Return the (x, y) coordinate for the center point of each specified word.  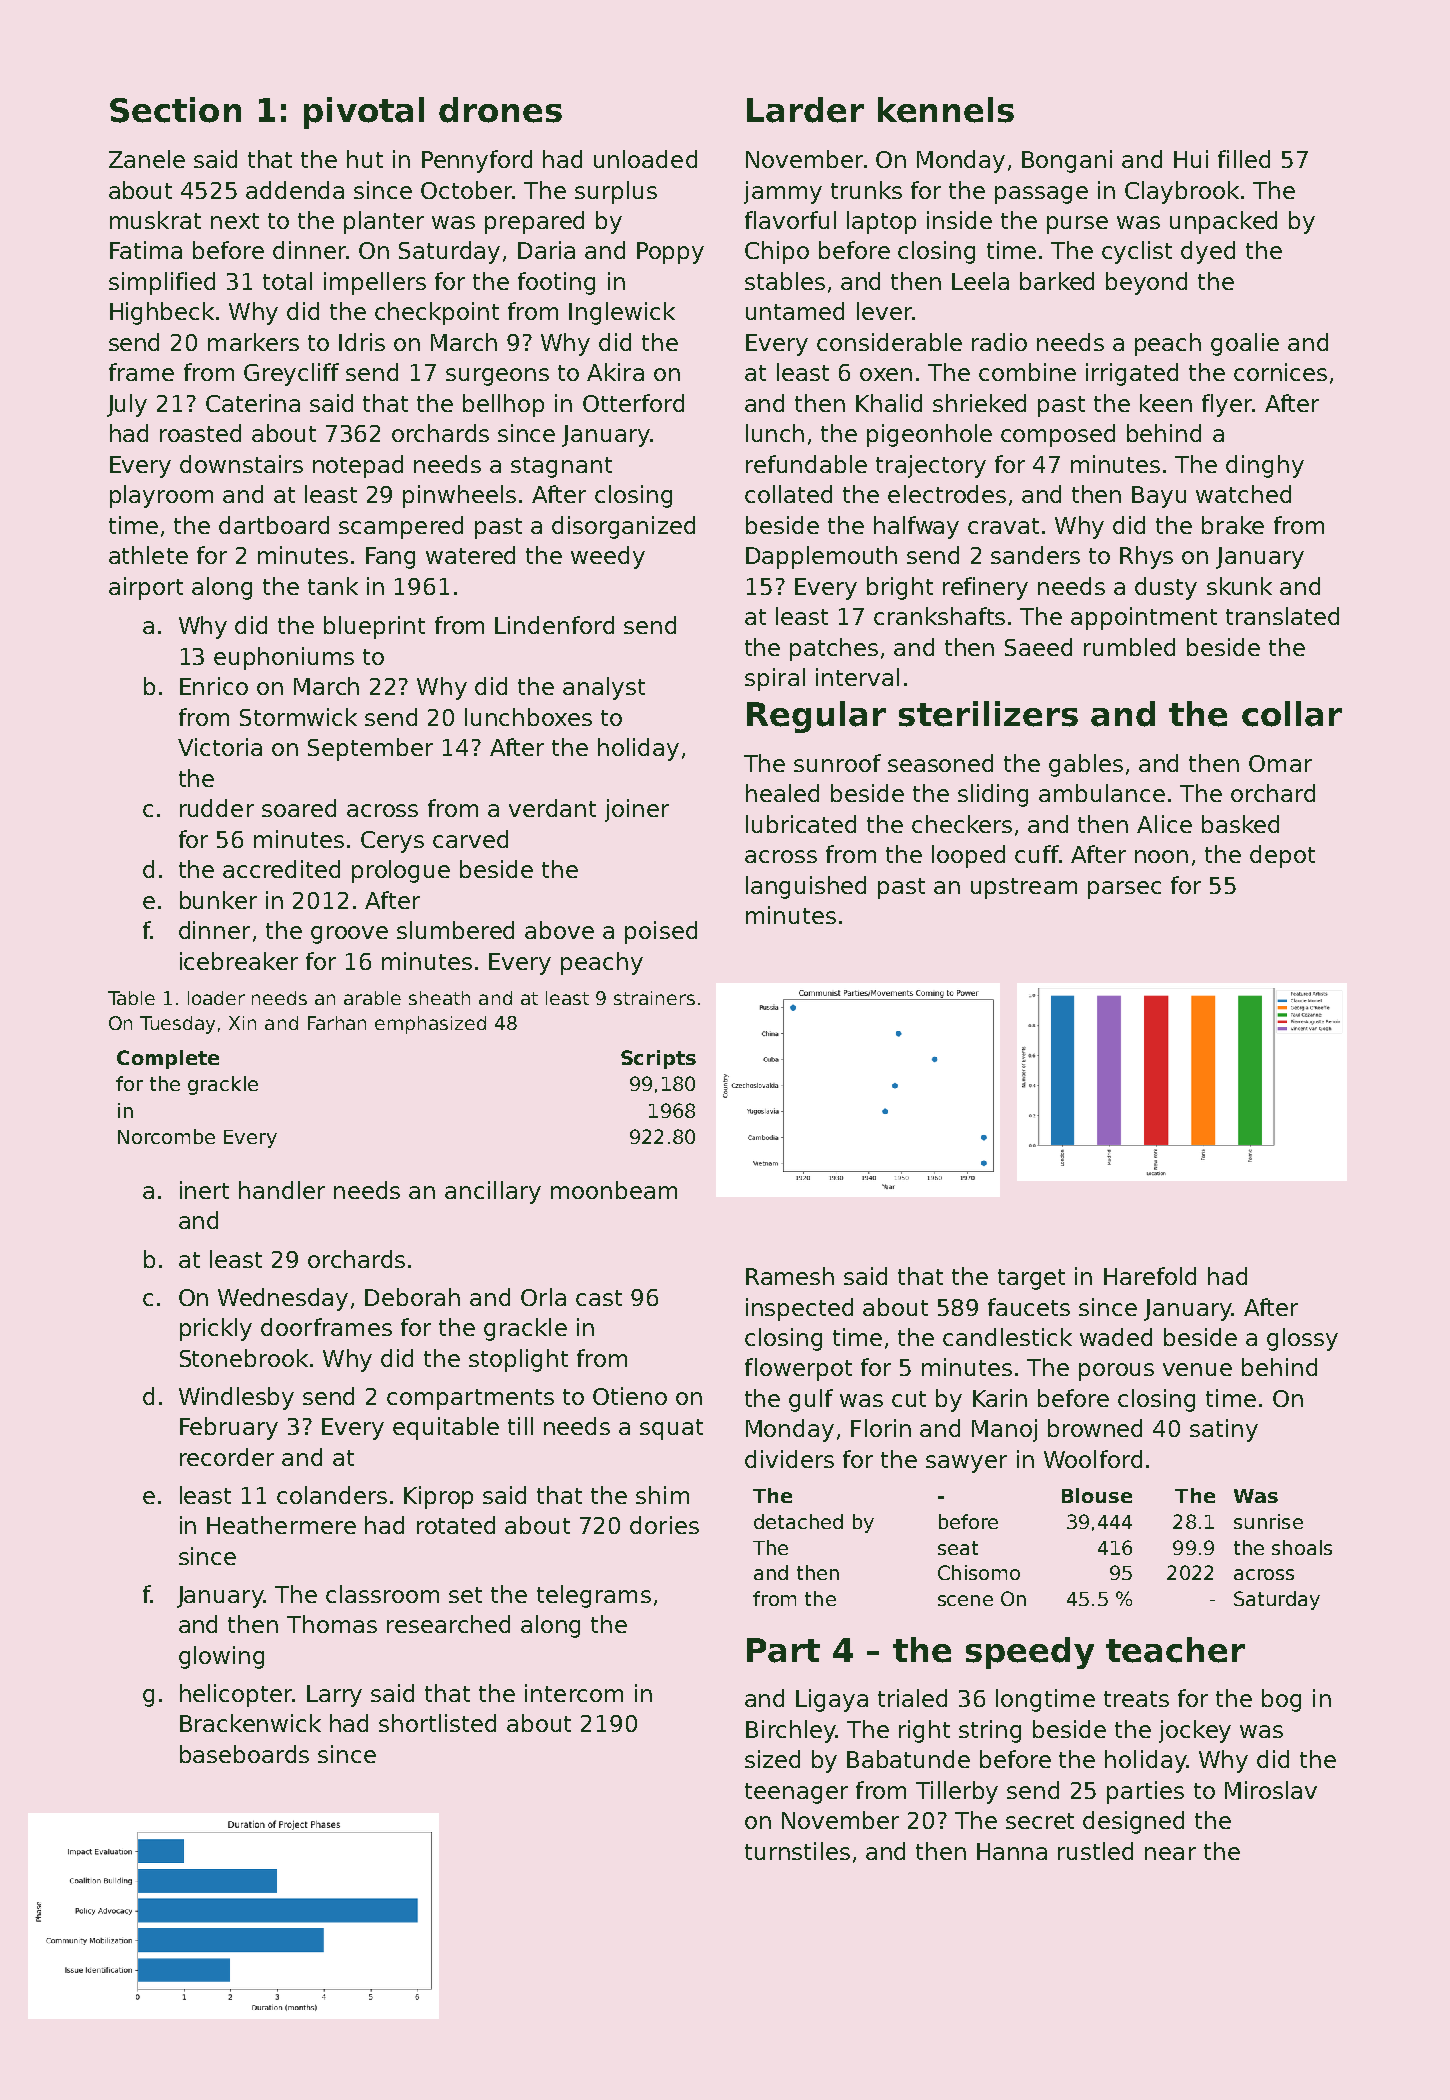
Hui (1191, 159)
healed (782, 793)
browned (1095, 1428)
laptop (881, 222)
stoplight (518, 1360)
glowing (221, 1657)
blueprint (374, 627)
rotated (456, 1525)
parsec (1124, 890)
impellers (375, 283)
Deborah (412, 1297)
